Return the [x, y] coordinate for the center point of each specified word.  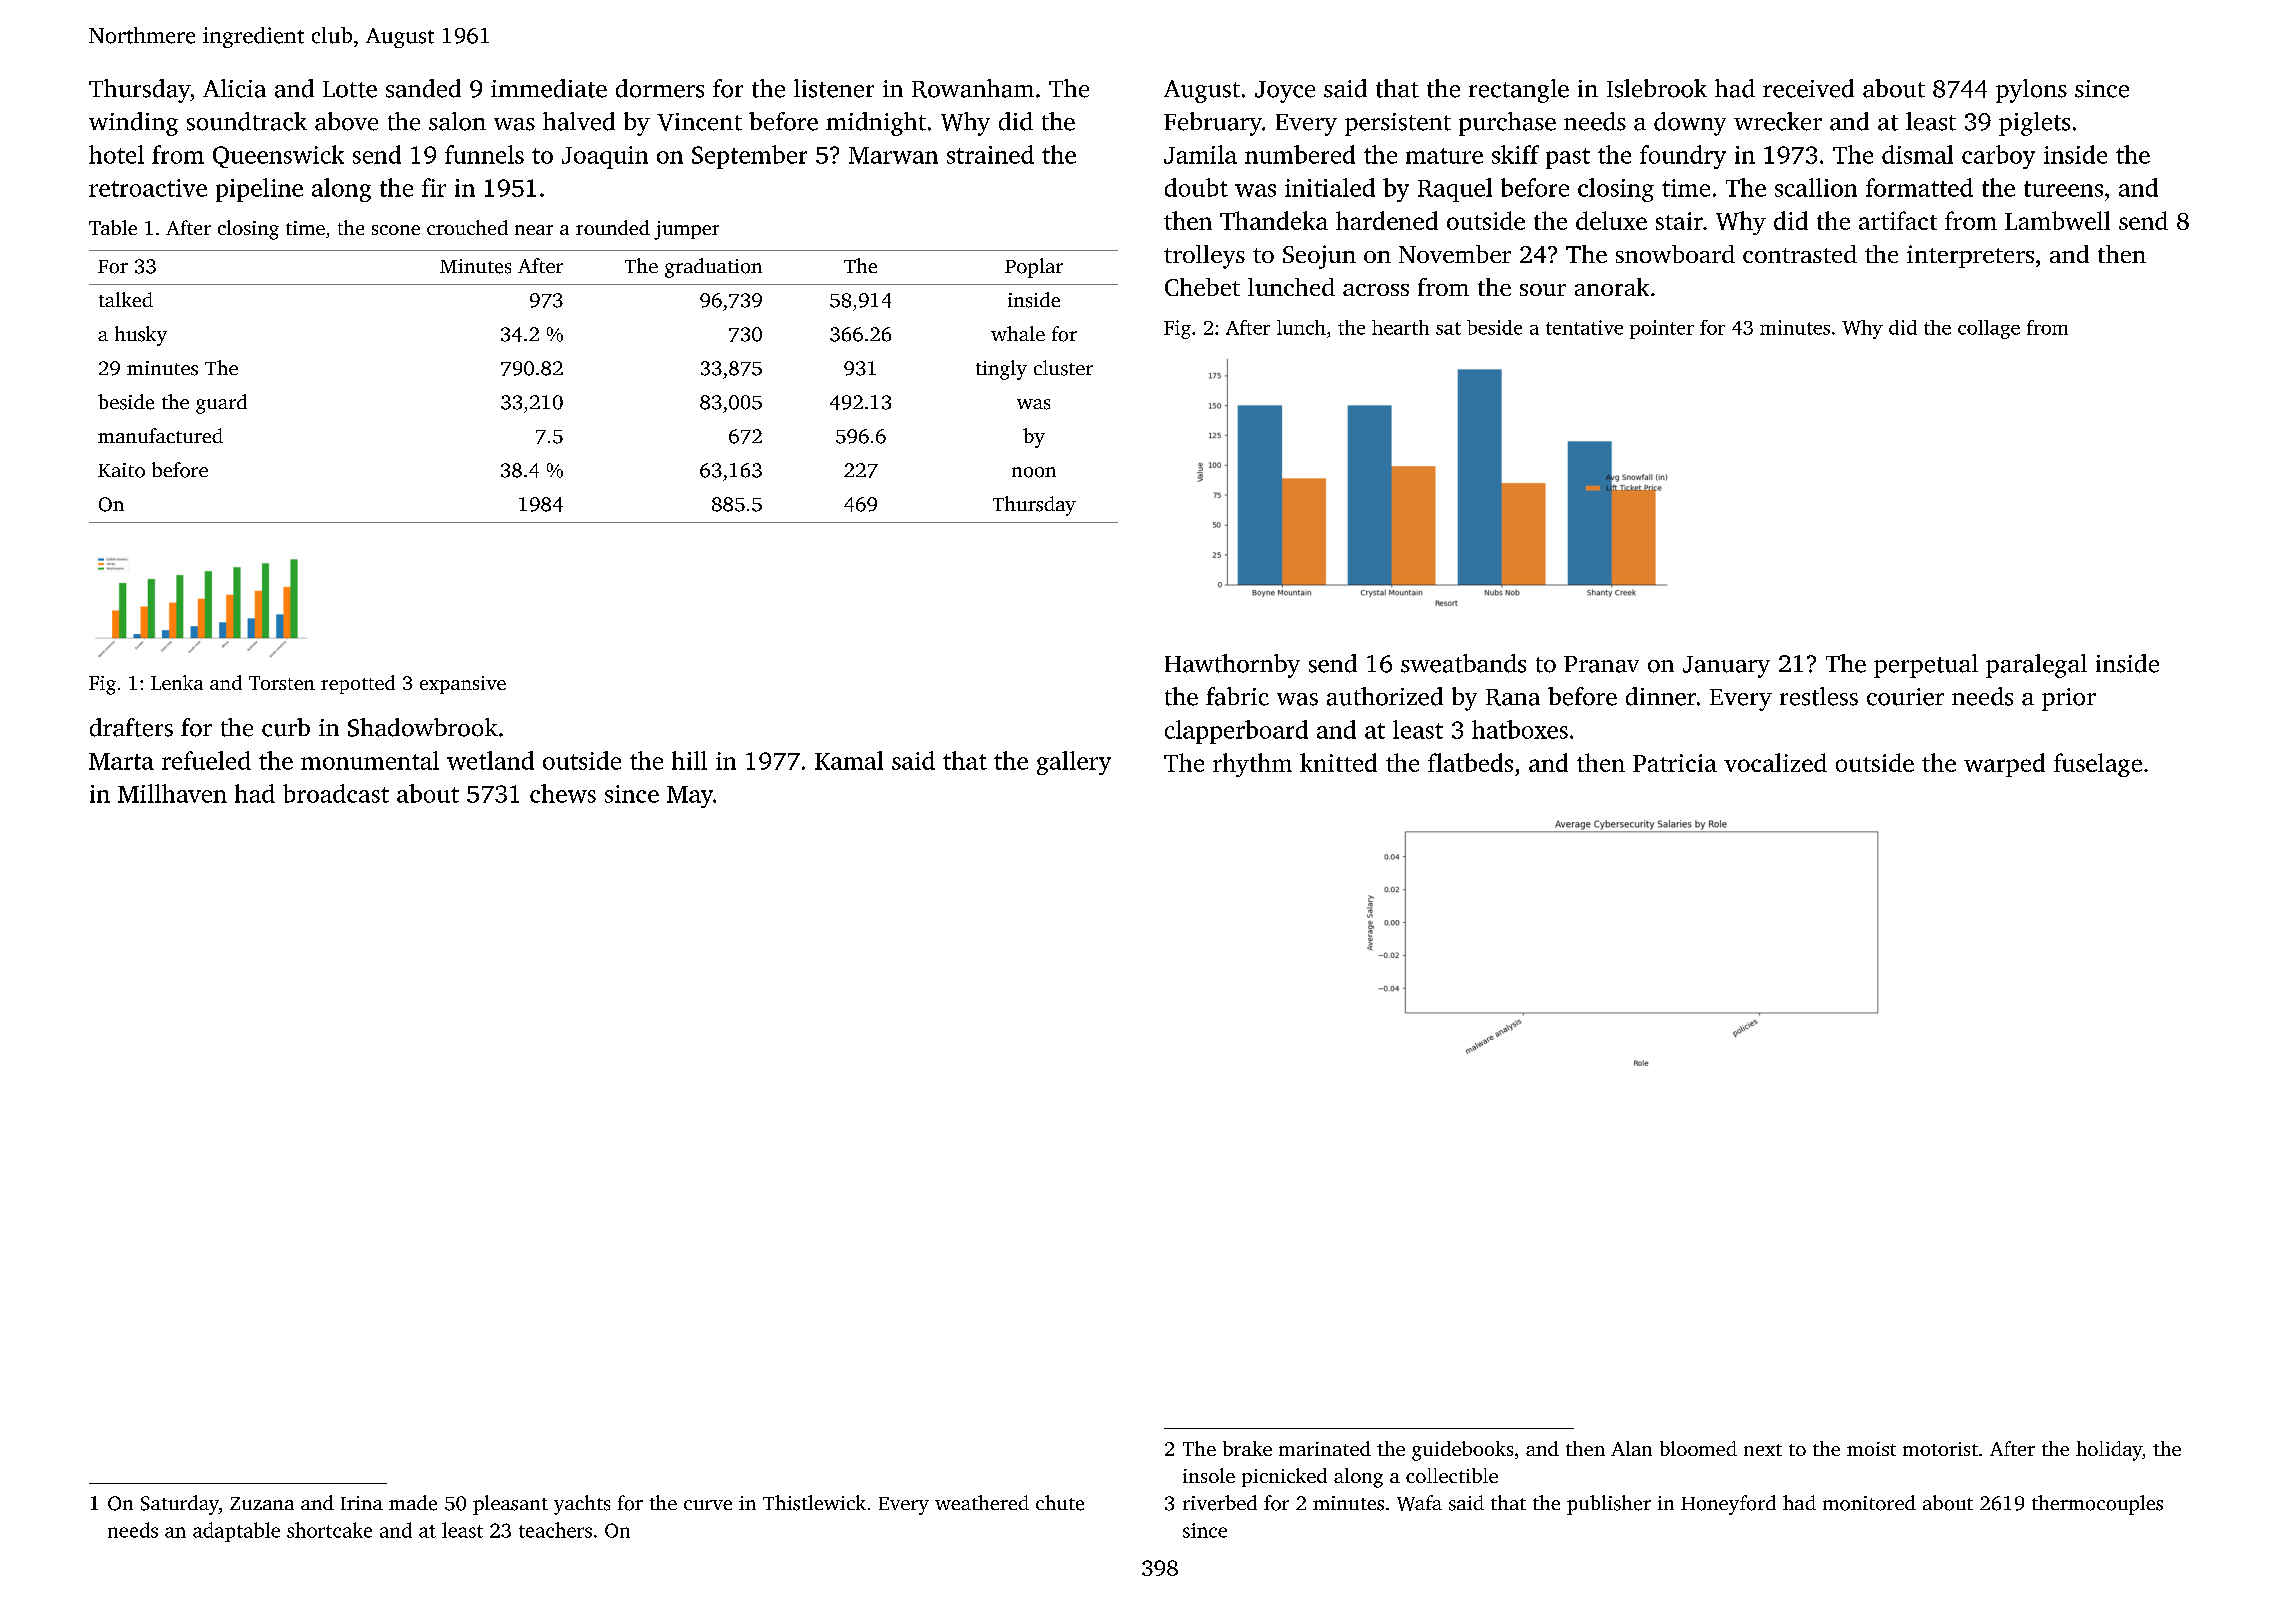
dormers [660, 88]
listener [834, 88]
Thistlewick [814, 1503]
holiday [2109, 1451]
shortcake [329, 1530]
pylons [2031, 91]
